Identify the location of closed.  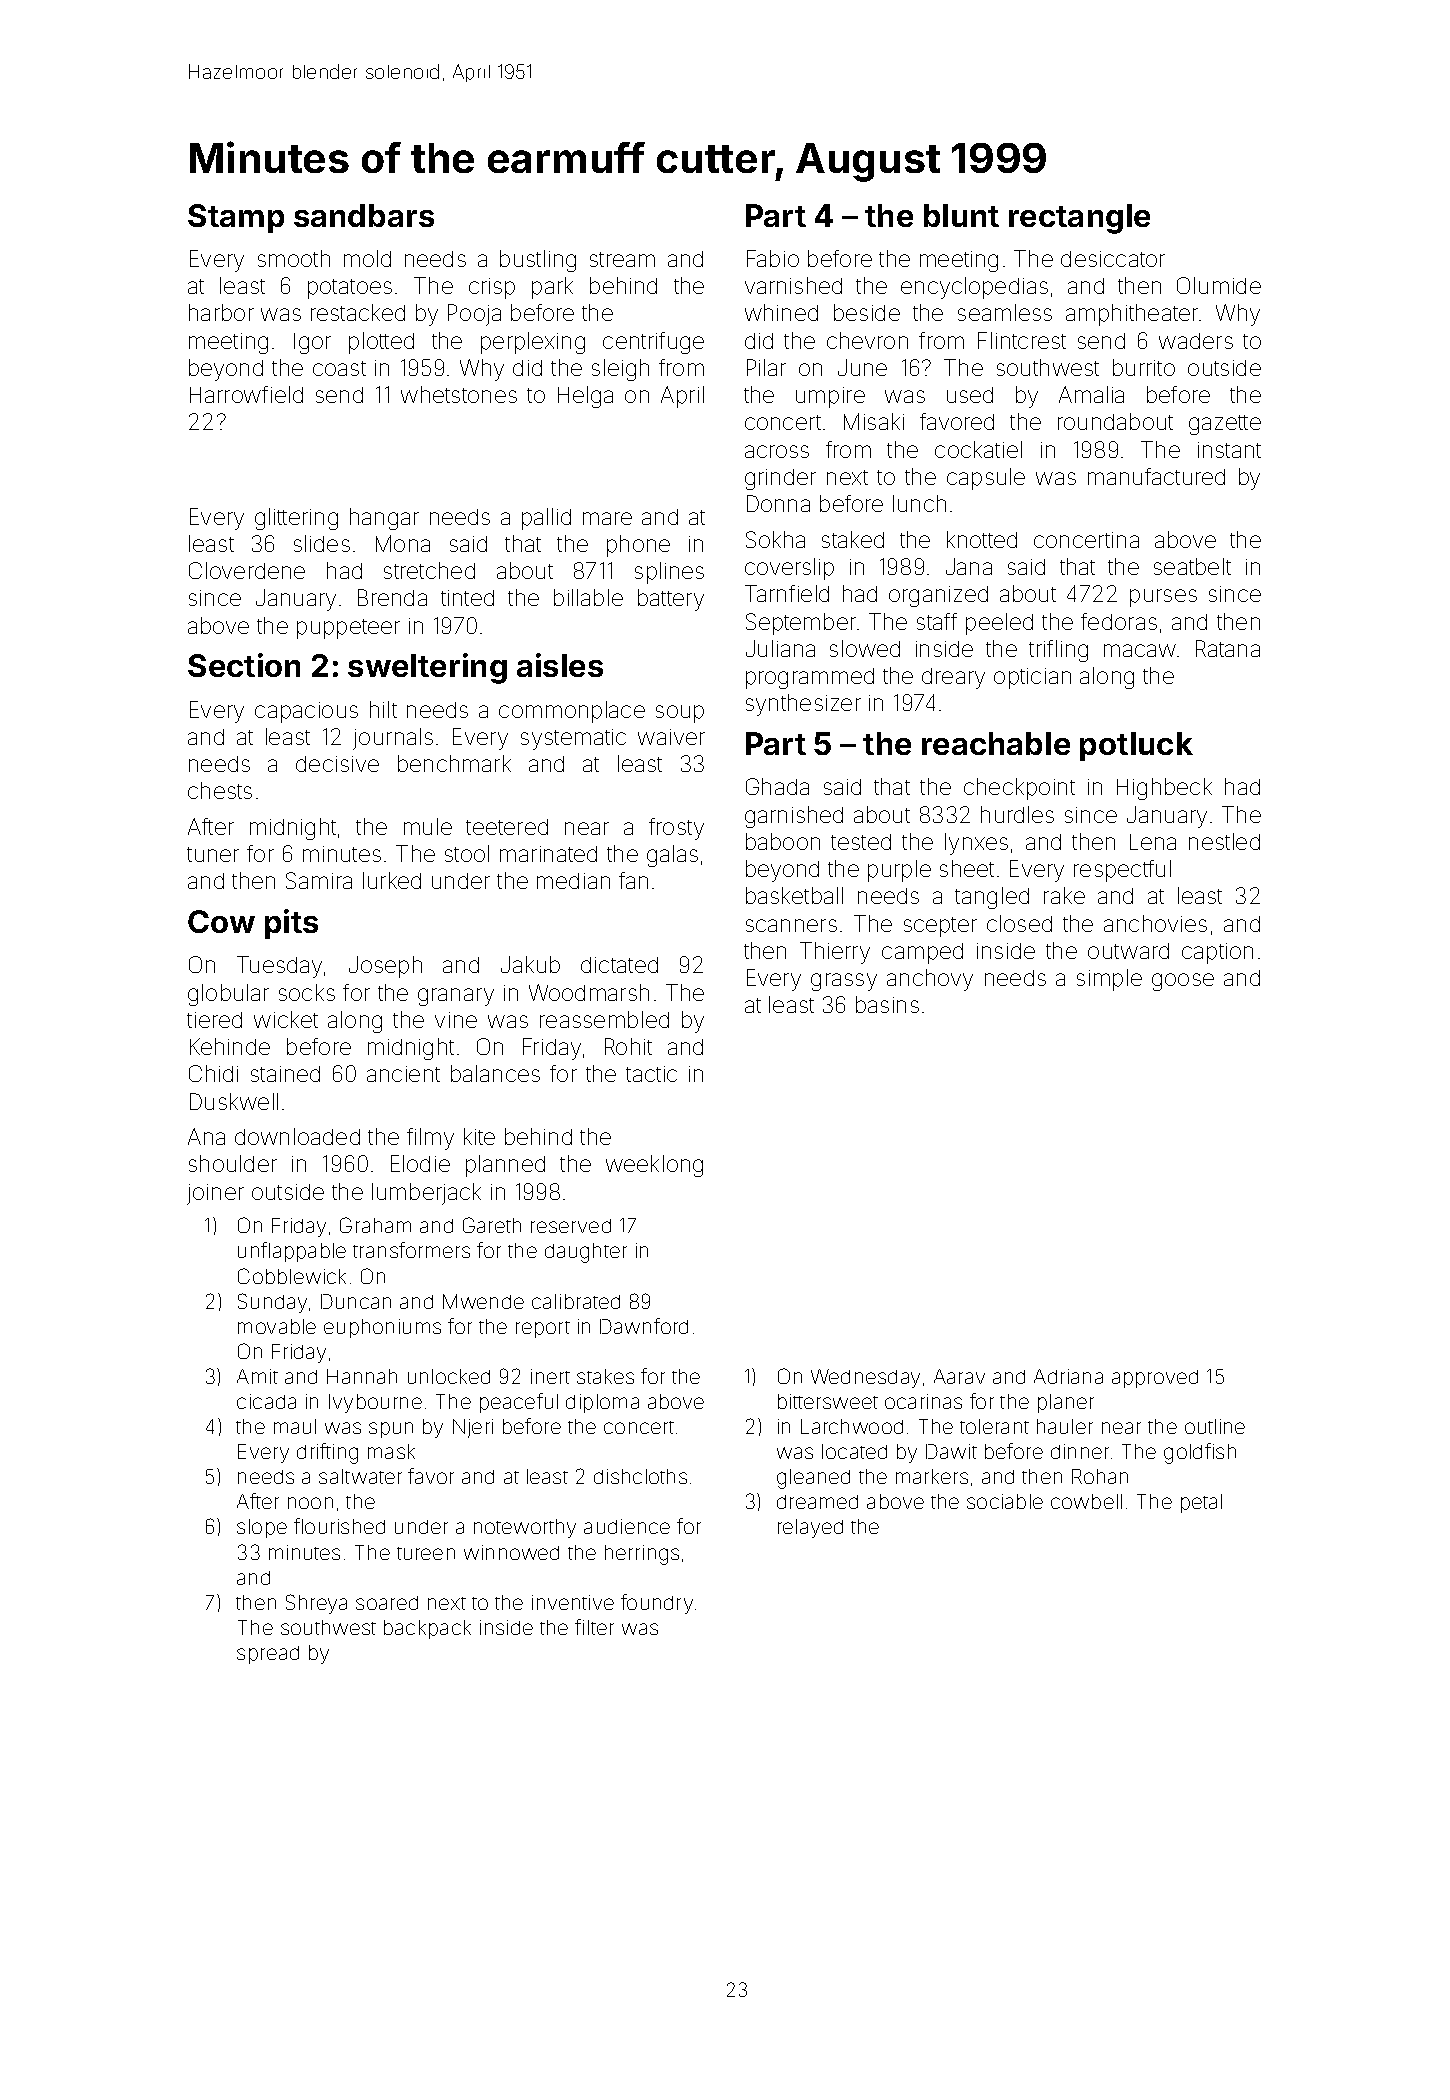
(1019, 923).
